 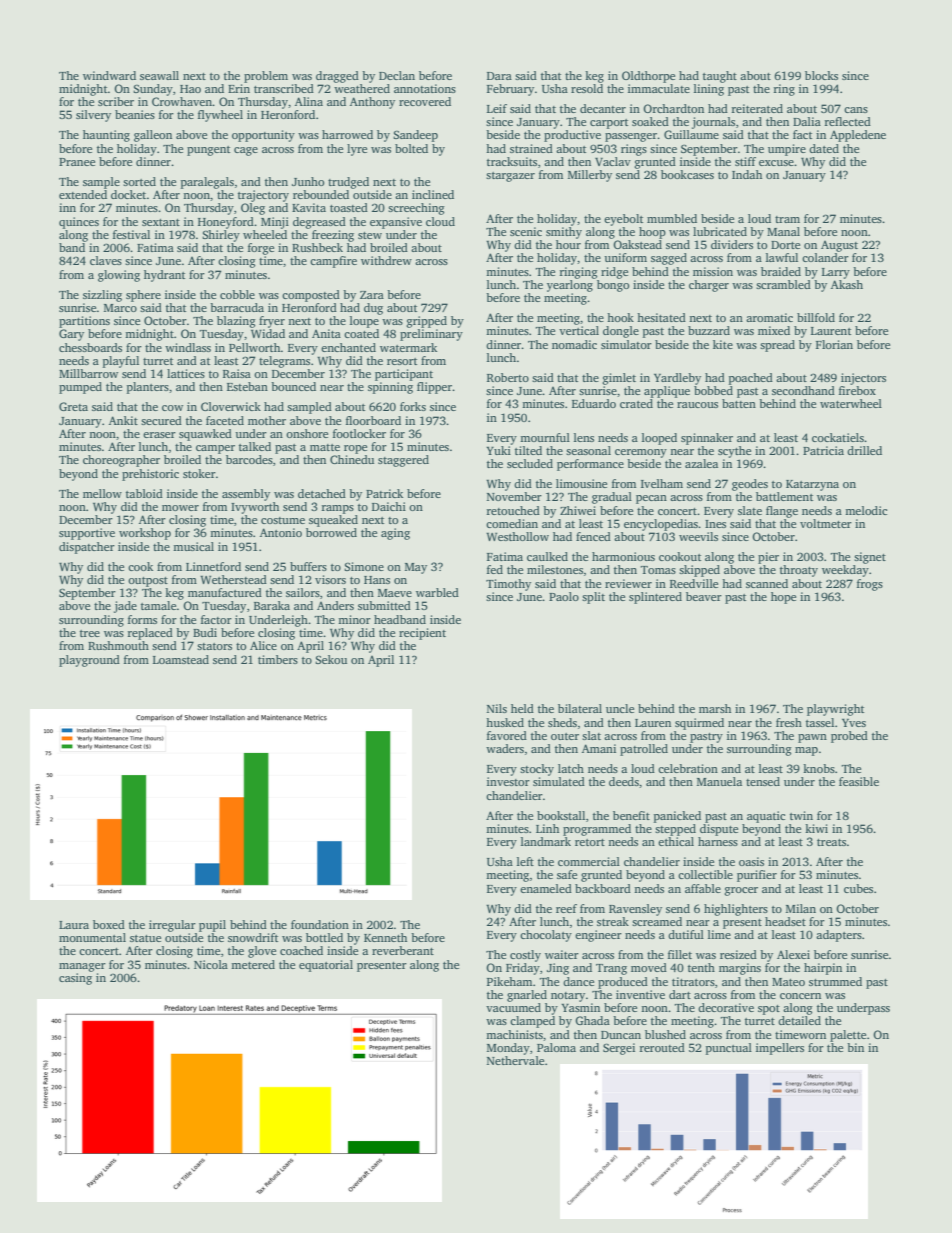 I want to click on opportunity, so click(x=263, y=136).
